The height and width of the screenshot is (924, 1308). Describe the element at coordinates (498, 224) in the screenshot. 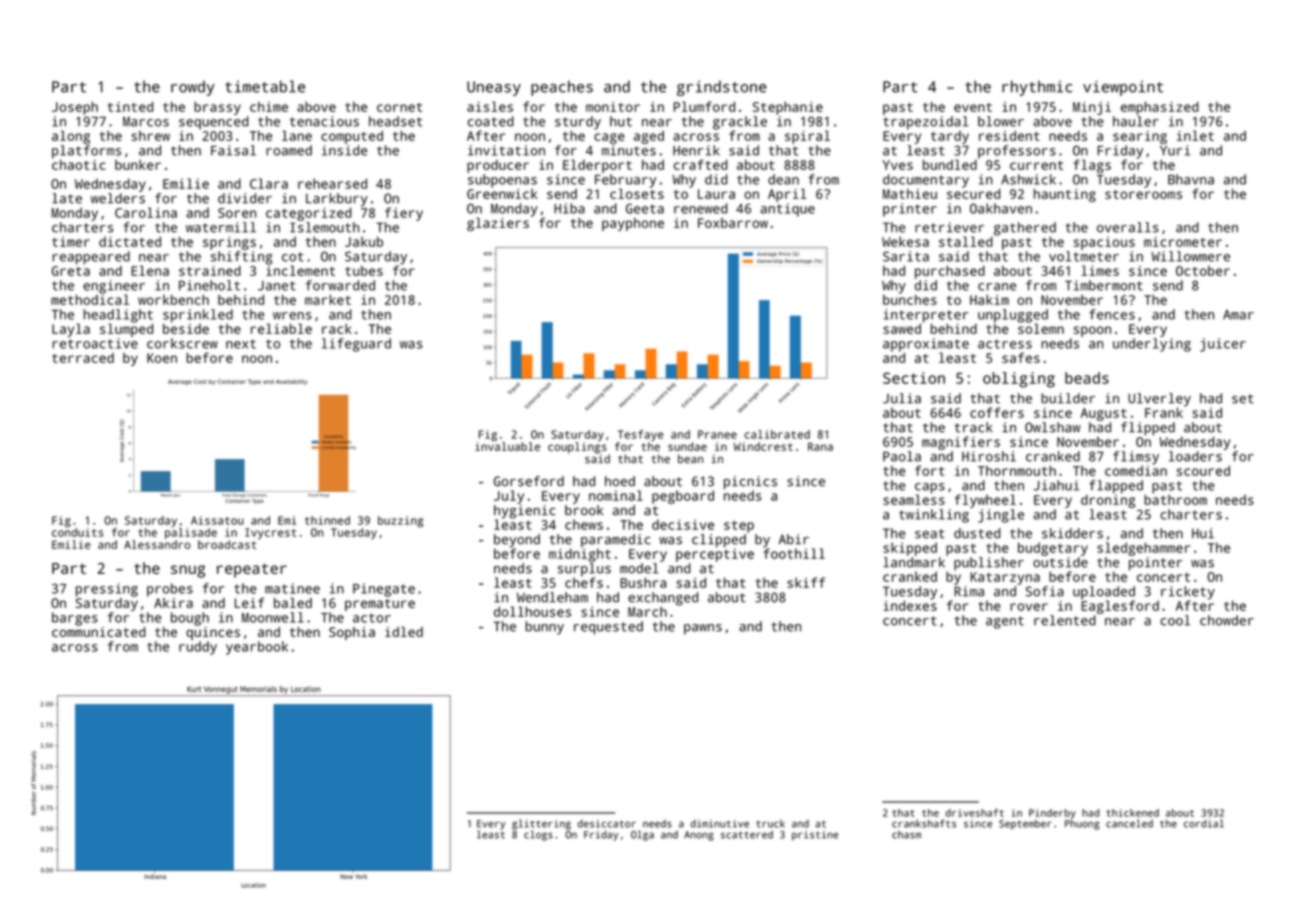

I see `glaziers` at that location.
